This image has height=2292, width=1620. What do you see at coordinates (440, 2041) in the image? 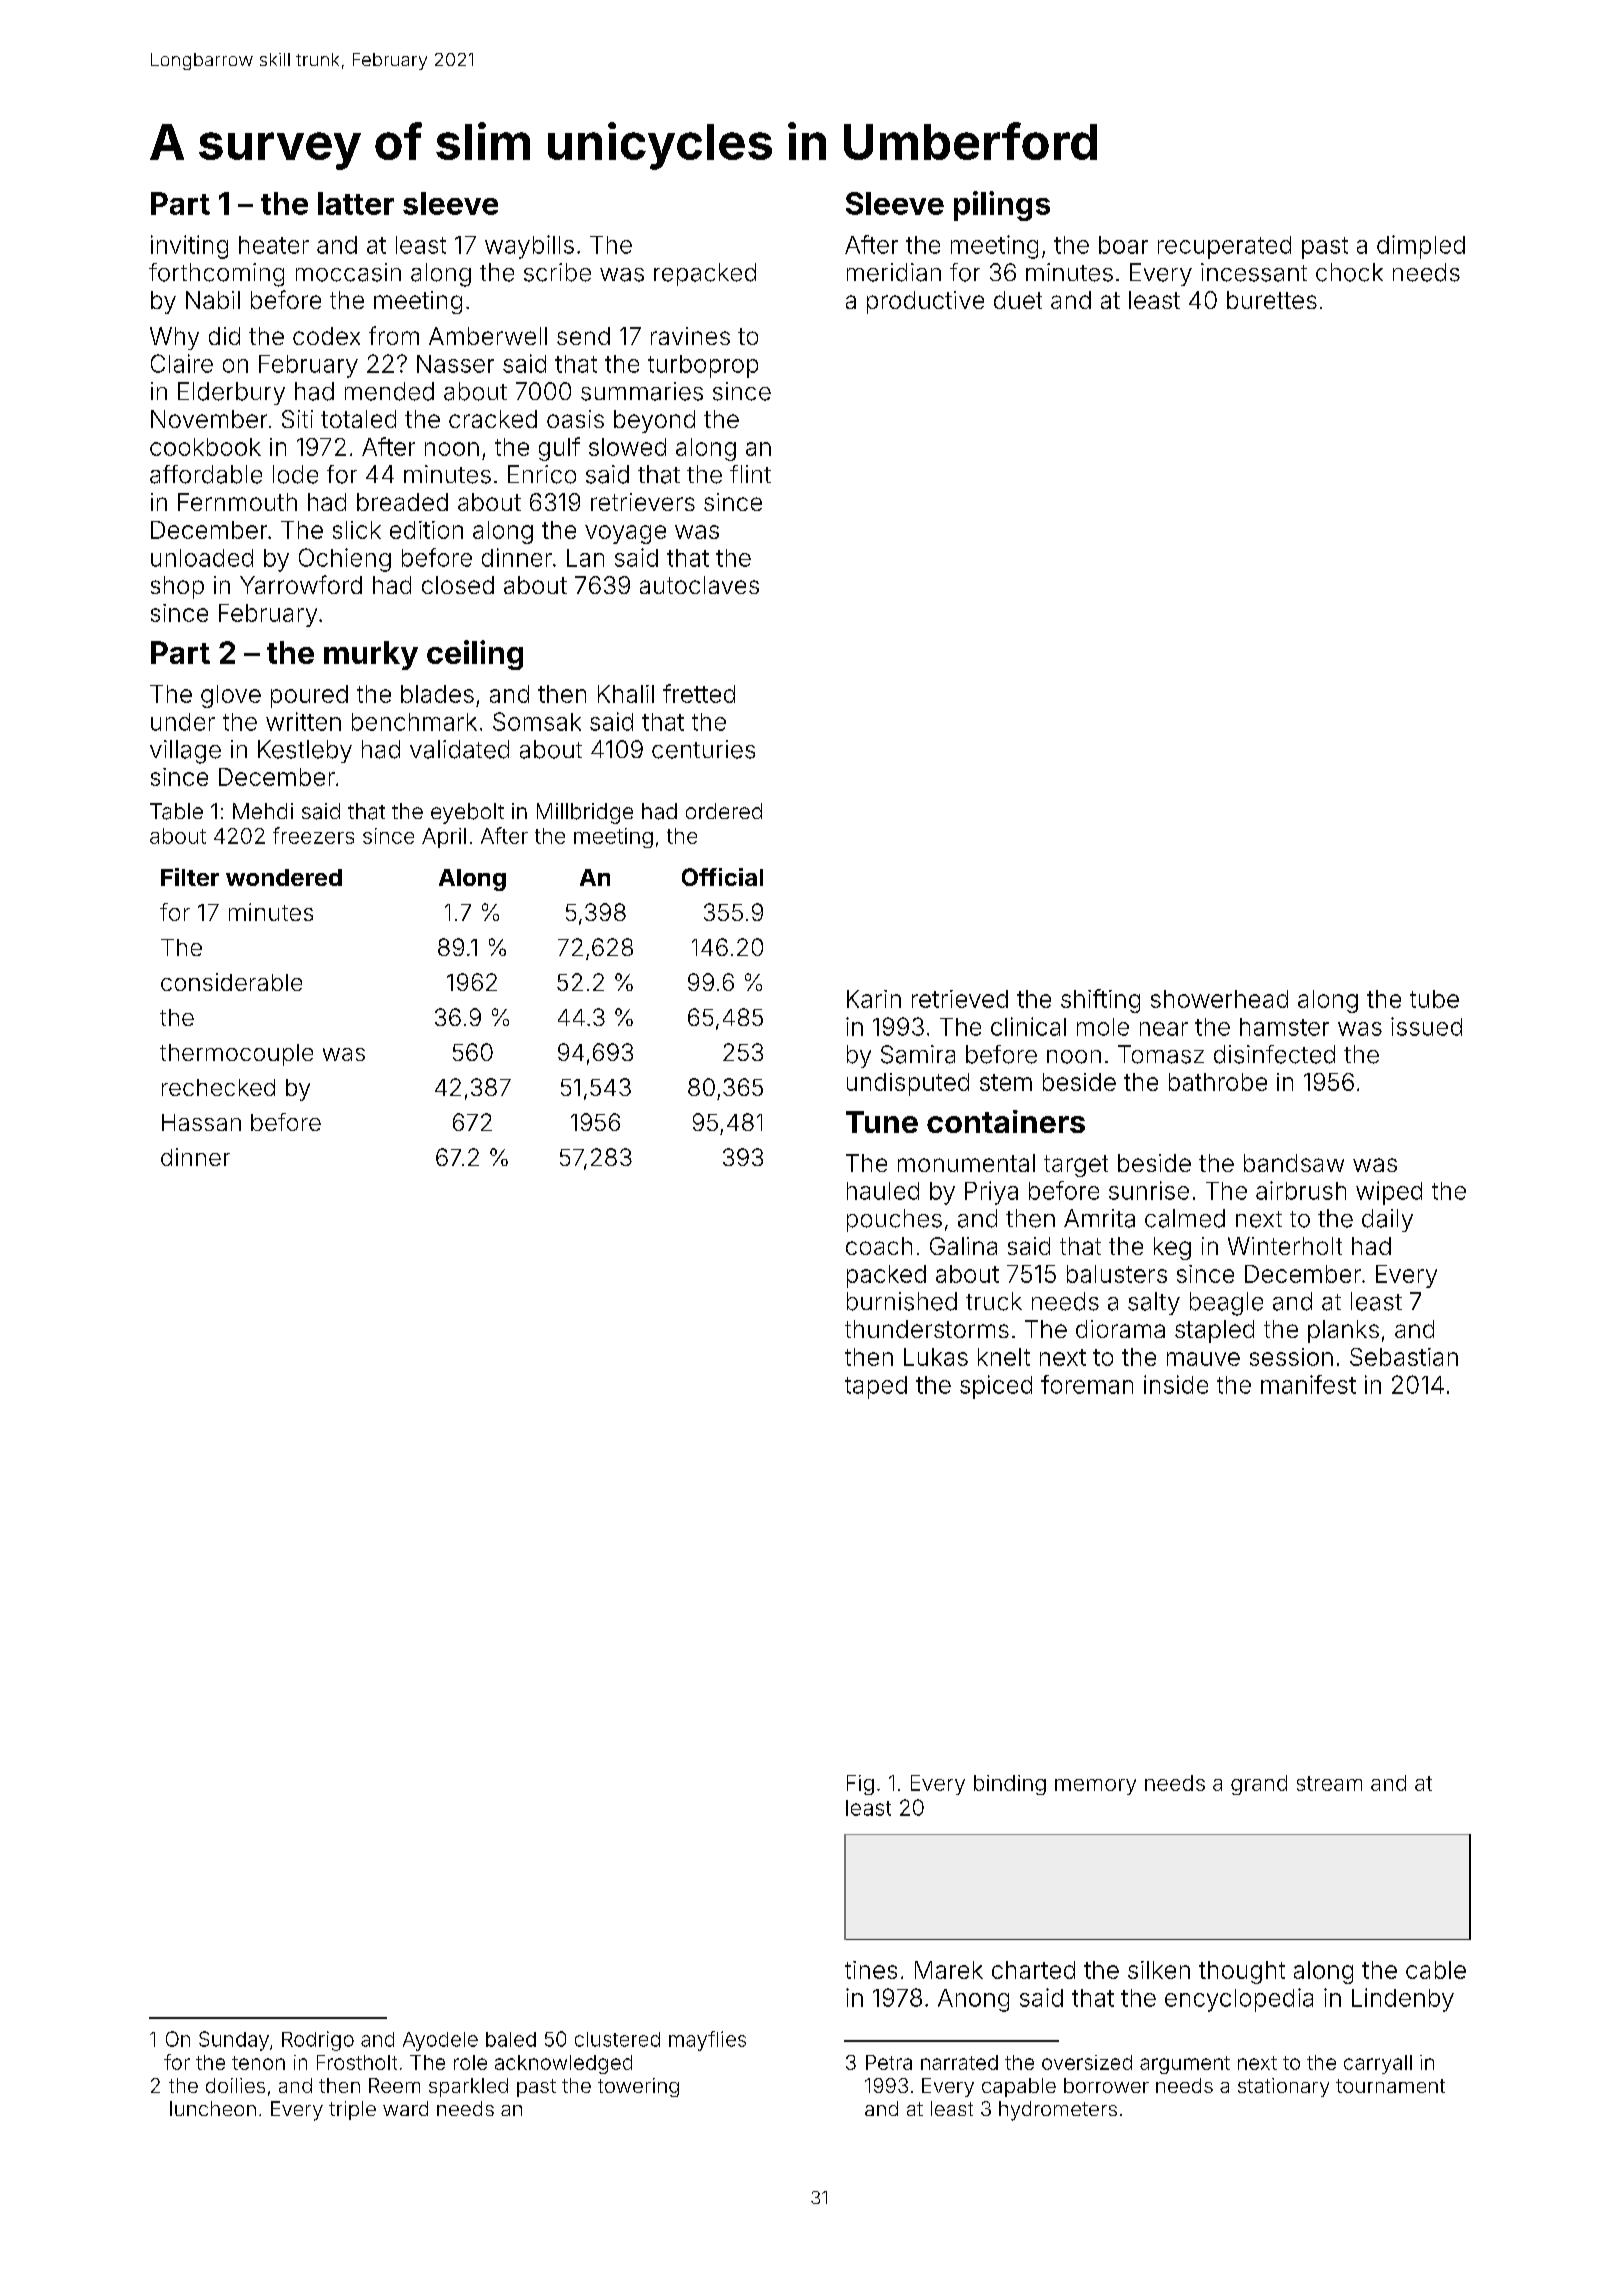
I see `Ayodele` at bounding box center [440, 2041].
